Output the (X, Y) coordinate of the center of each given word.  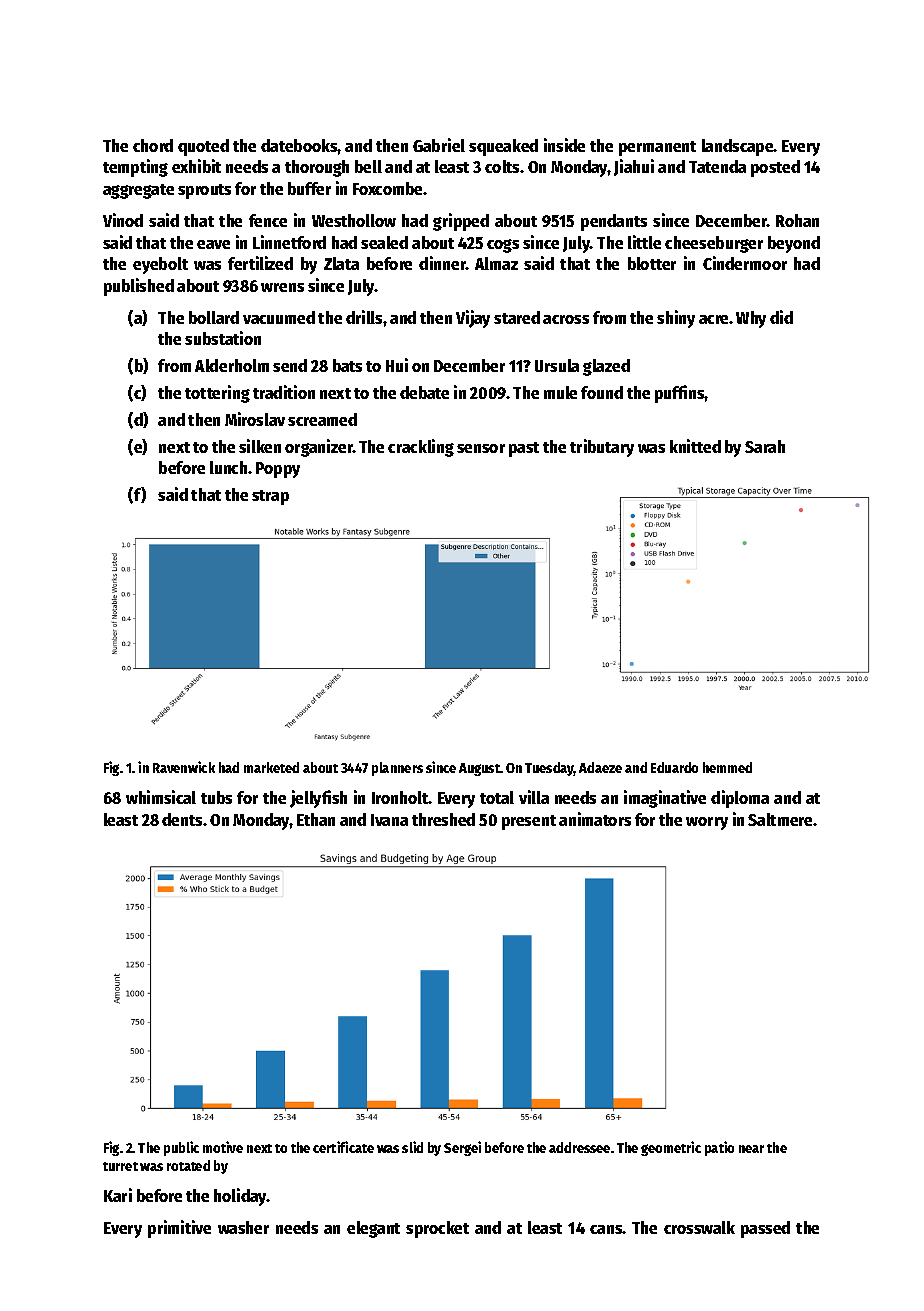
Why (751, 319)
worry (707, 823)
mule (560, 392)
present (529, 822)
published (139, 287)
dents (182, 819)
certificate (343, 1147)
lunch (228, 467)
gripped (461, 222)
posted (775, 168)
